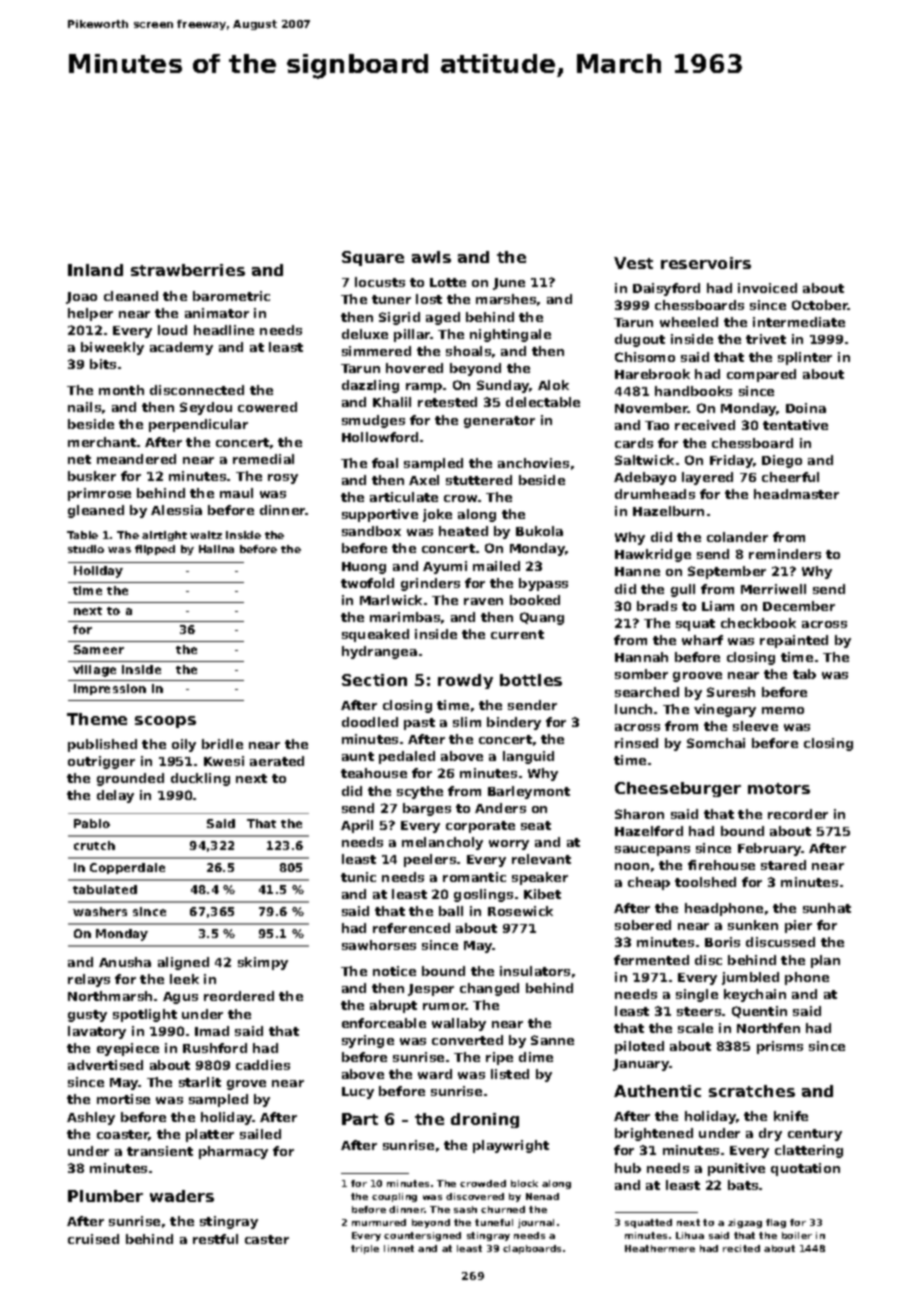 The image size is (924, 1308). Describe the element at coordinates (806, 408) in the screenshot. I see `Doina` at that location.
